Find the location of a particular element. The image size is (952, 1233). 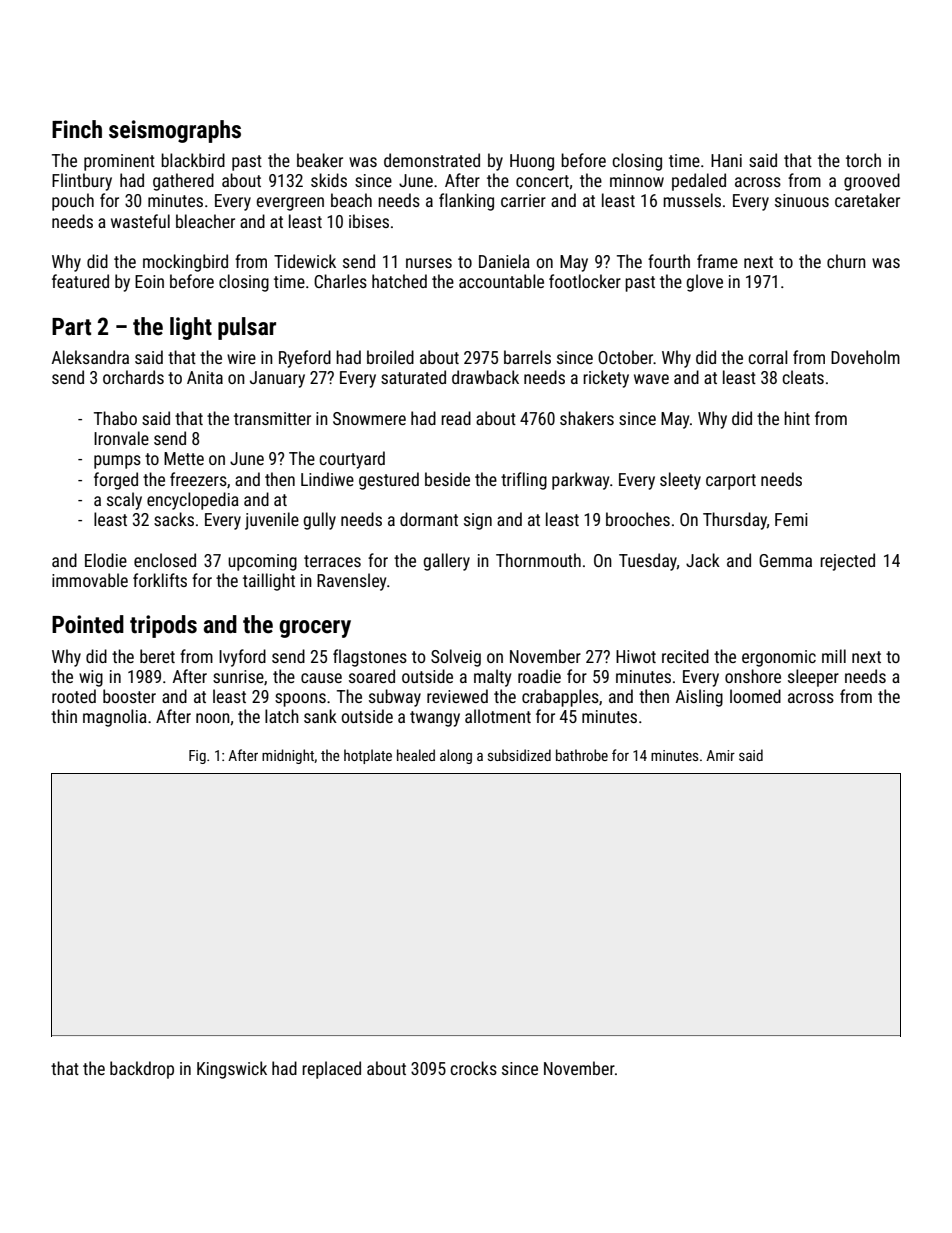

Solveig is located at coordinates (456, 658).
